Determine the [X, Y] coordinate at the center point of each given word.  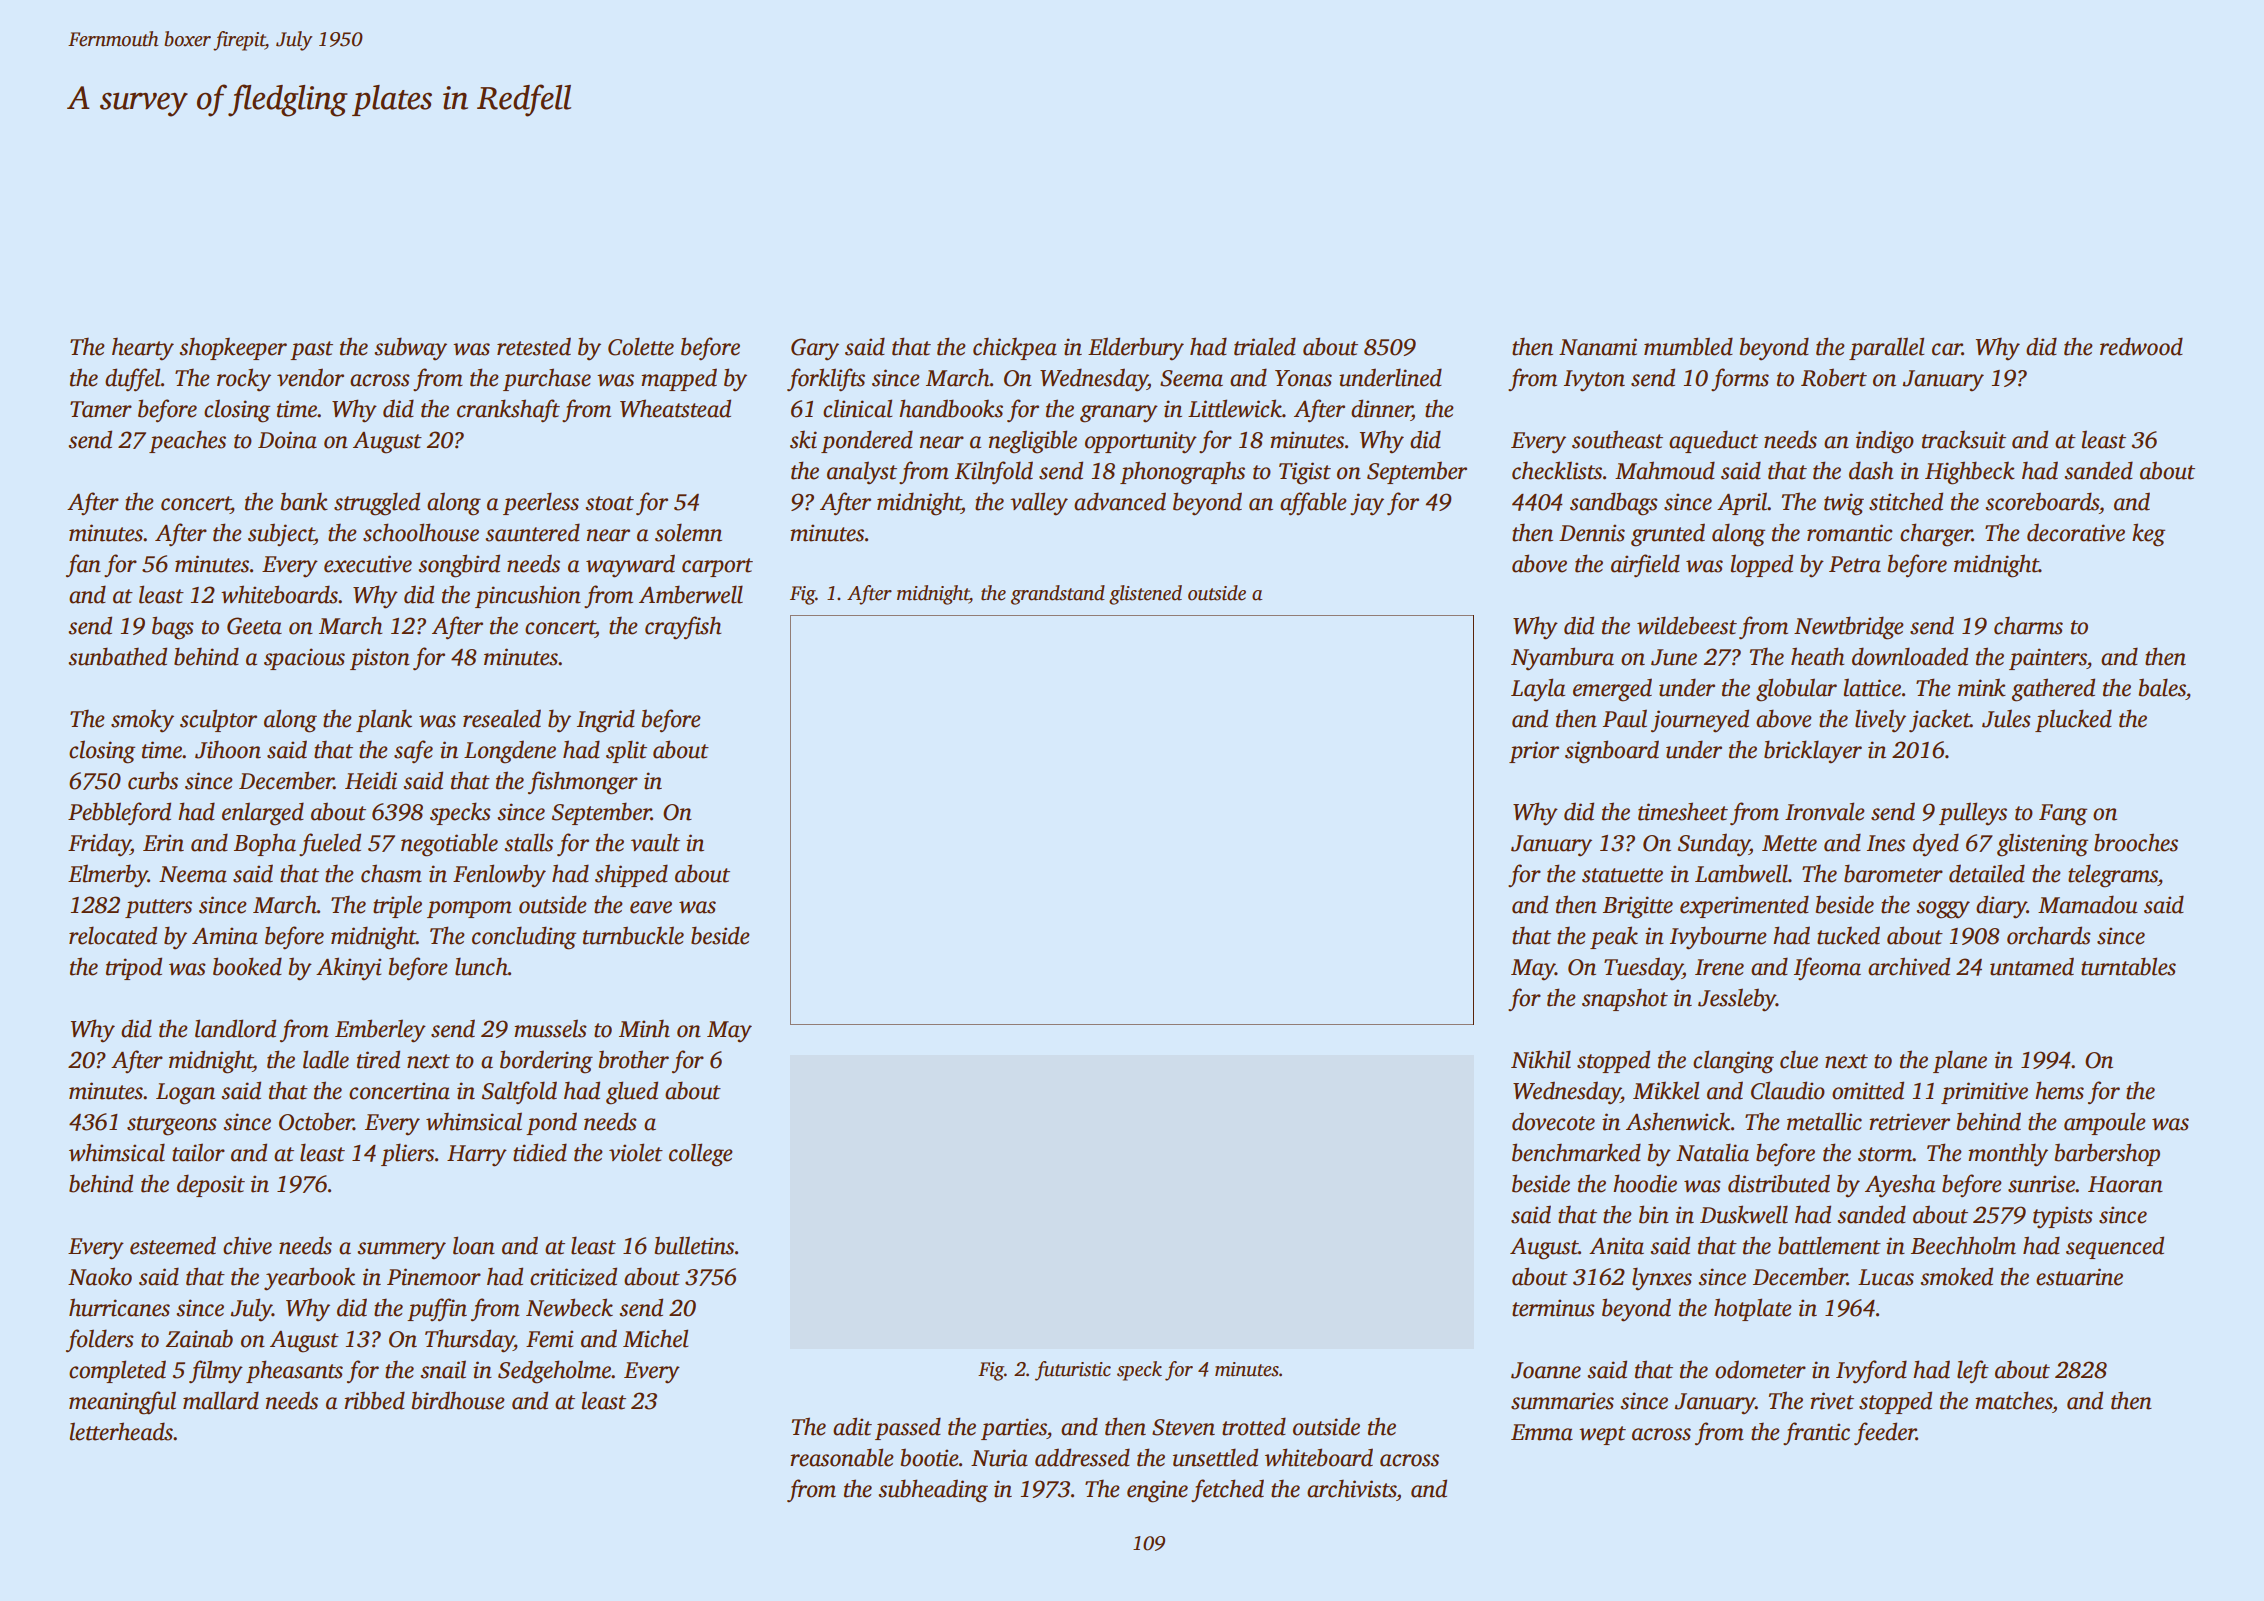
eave [651, 907]
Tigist [1305, 473]
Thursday [469, 1341]
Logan [185, 1094]
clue [1799, 1059]
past [311, 350]
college [701, 1155]
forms [1740, 379]
